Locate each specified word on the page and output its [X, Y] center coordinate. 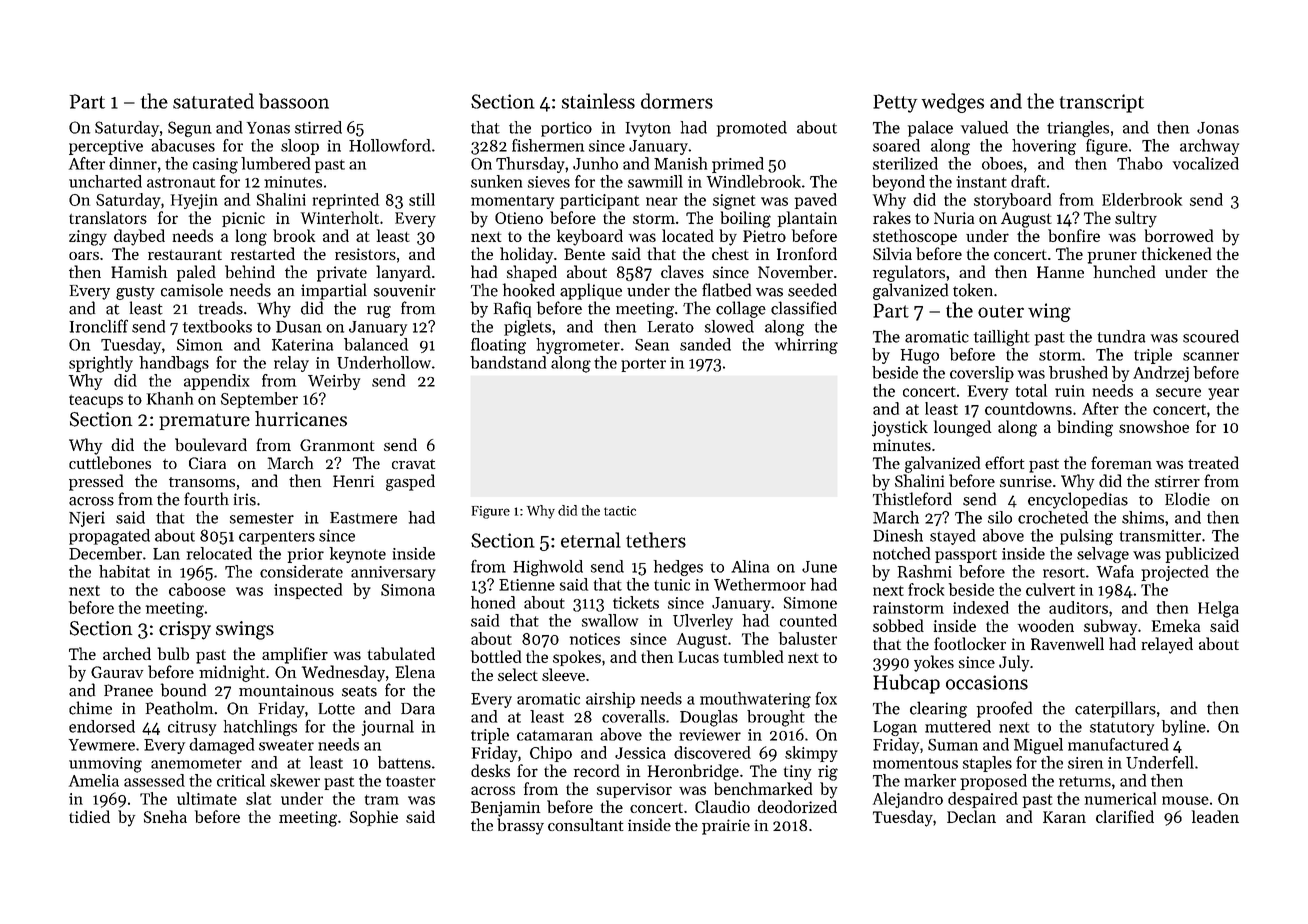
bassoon [294, 101]
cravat [414, 464]
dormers [677, 101]
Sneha [165, 816]
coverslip [982, 374]
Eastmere [363, 518]
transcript [1102, 103]
